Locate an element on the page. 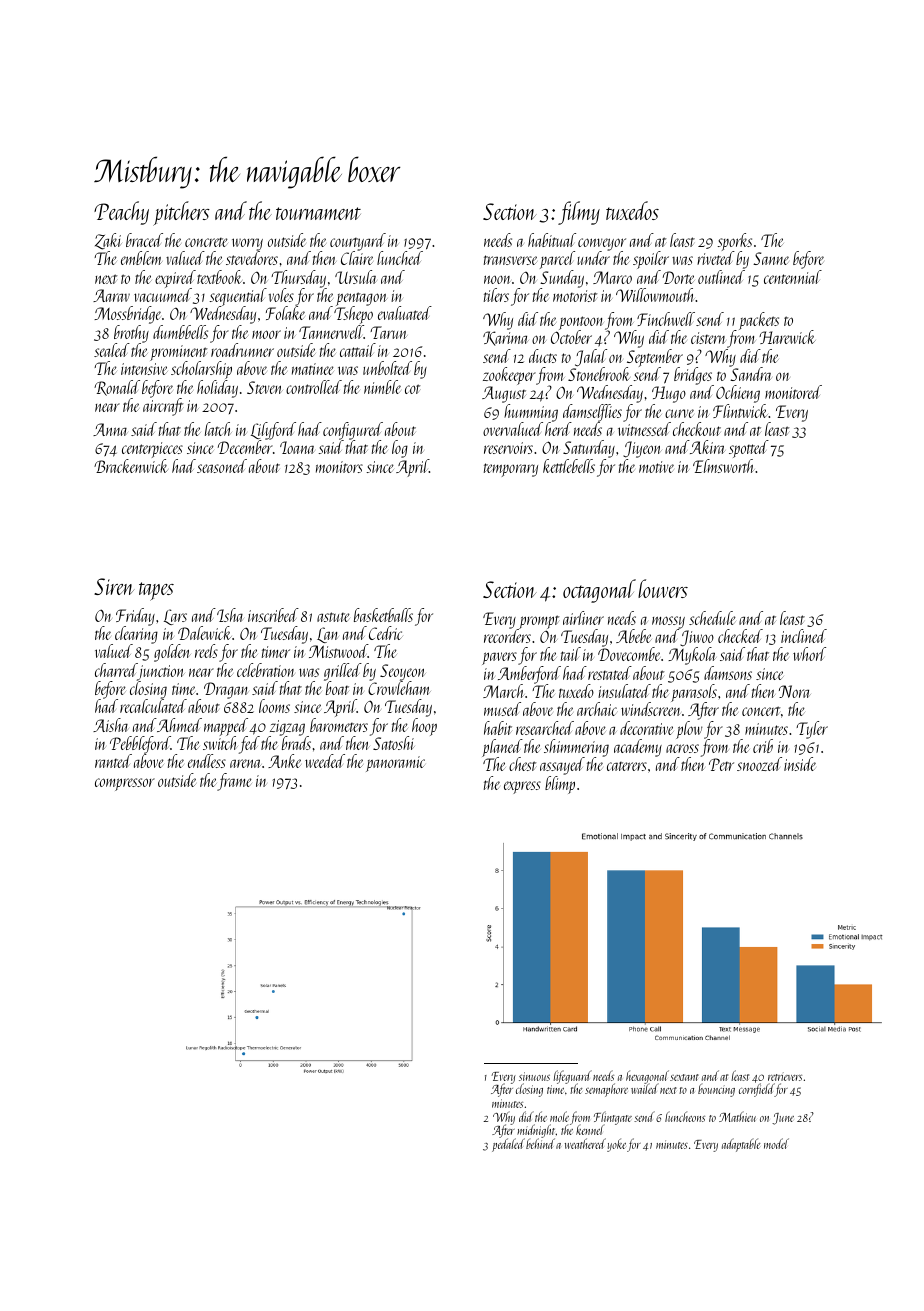 Image resolution: width=924 pixels, height=1311 pixels. pedaled is located at coordinates (508, 1145).
